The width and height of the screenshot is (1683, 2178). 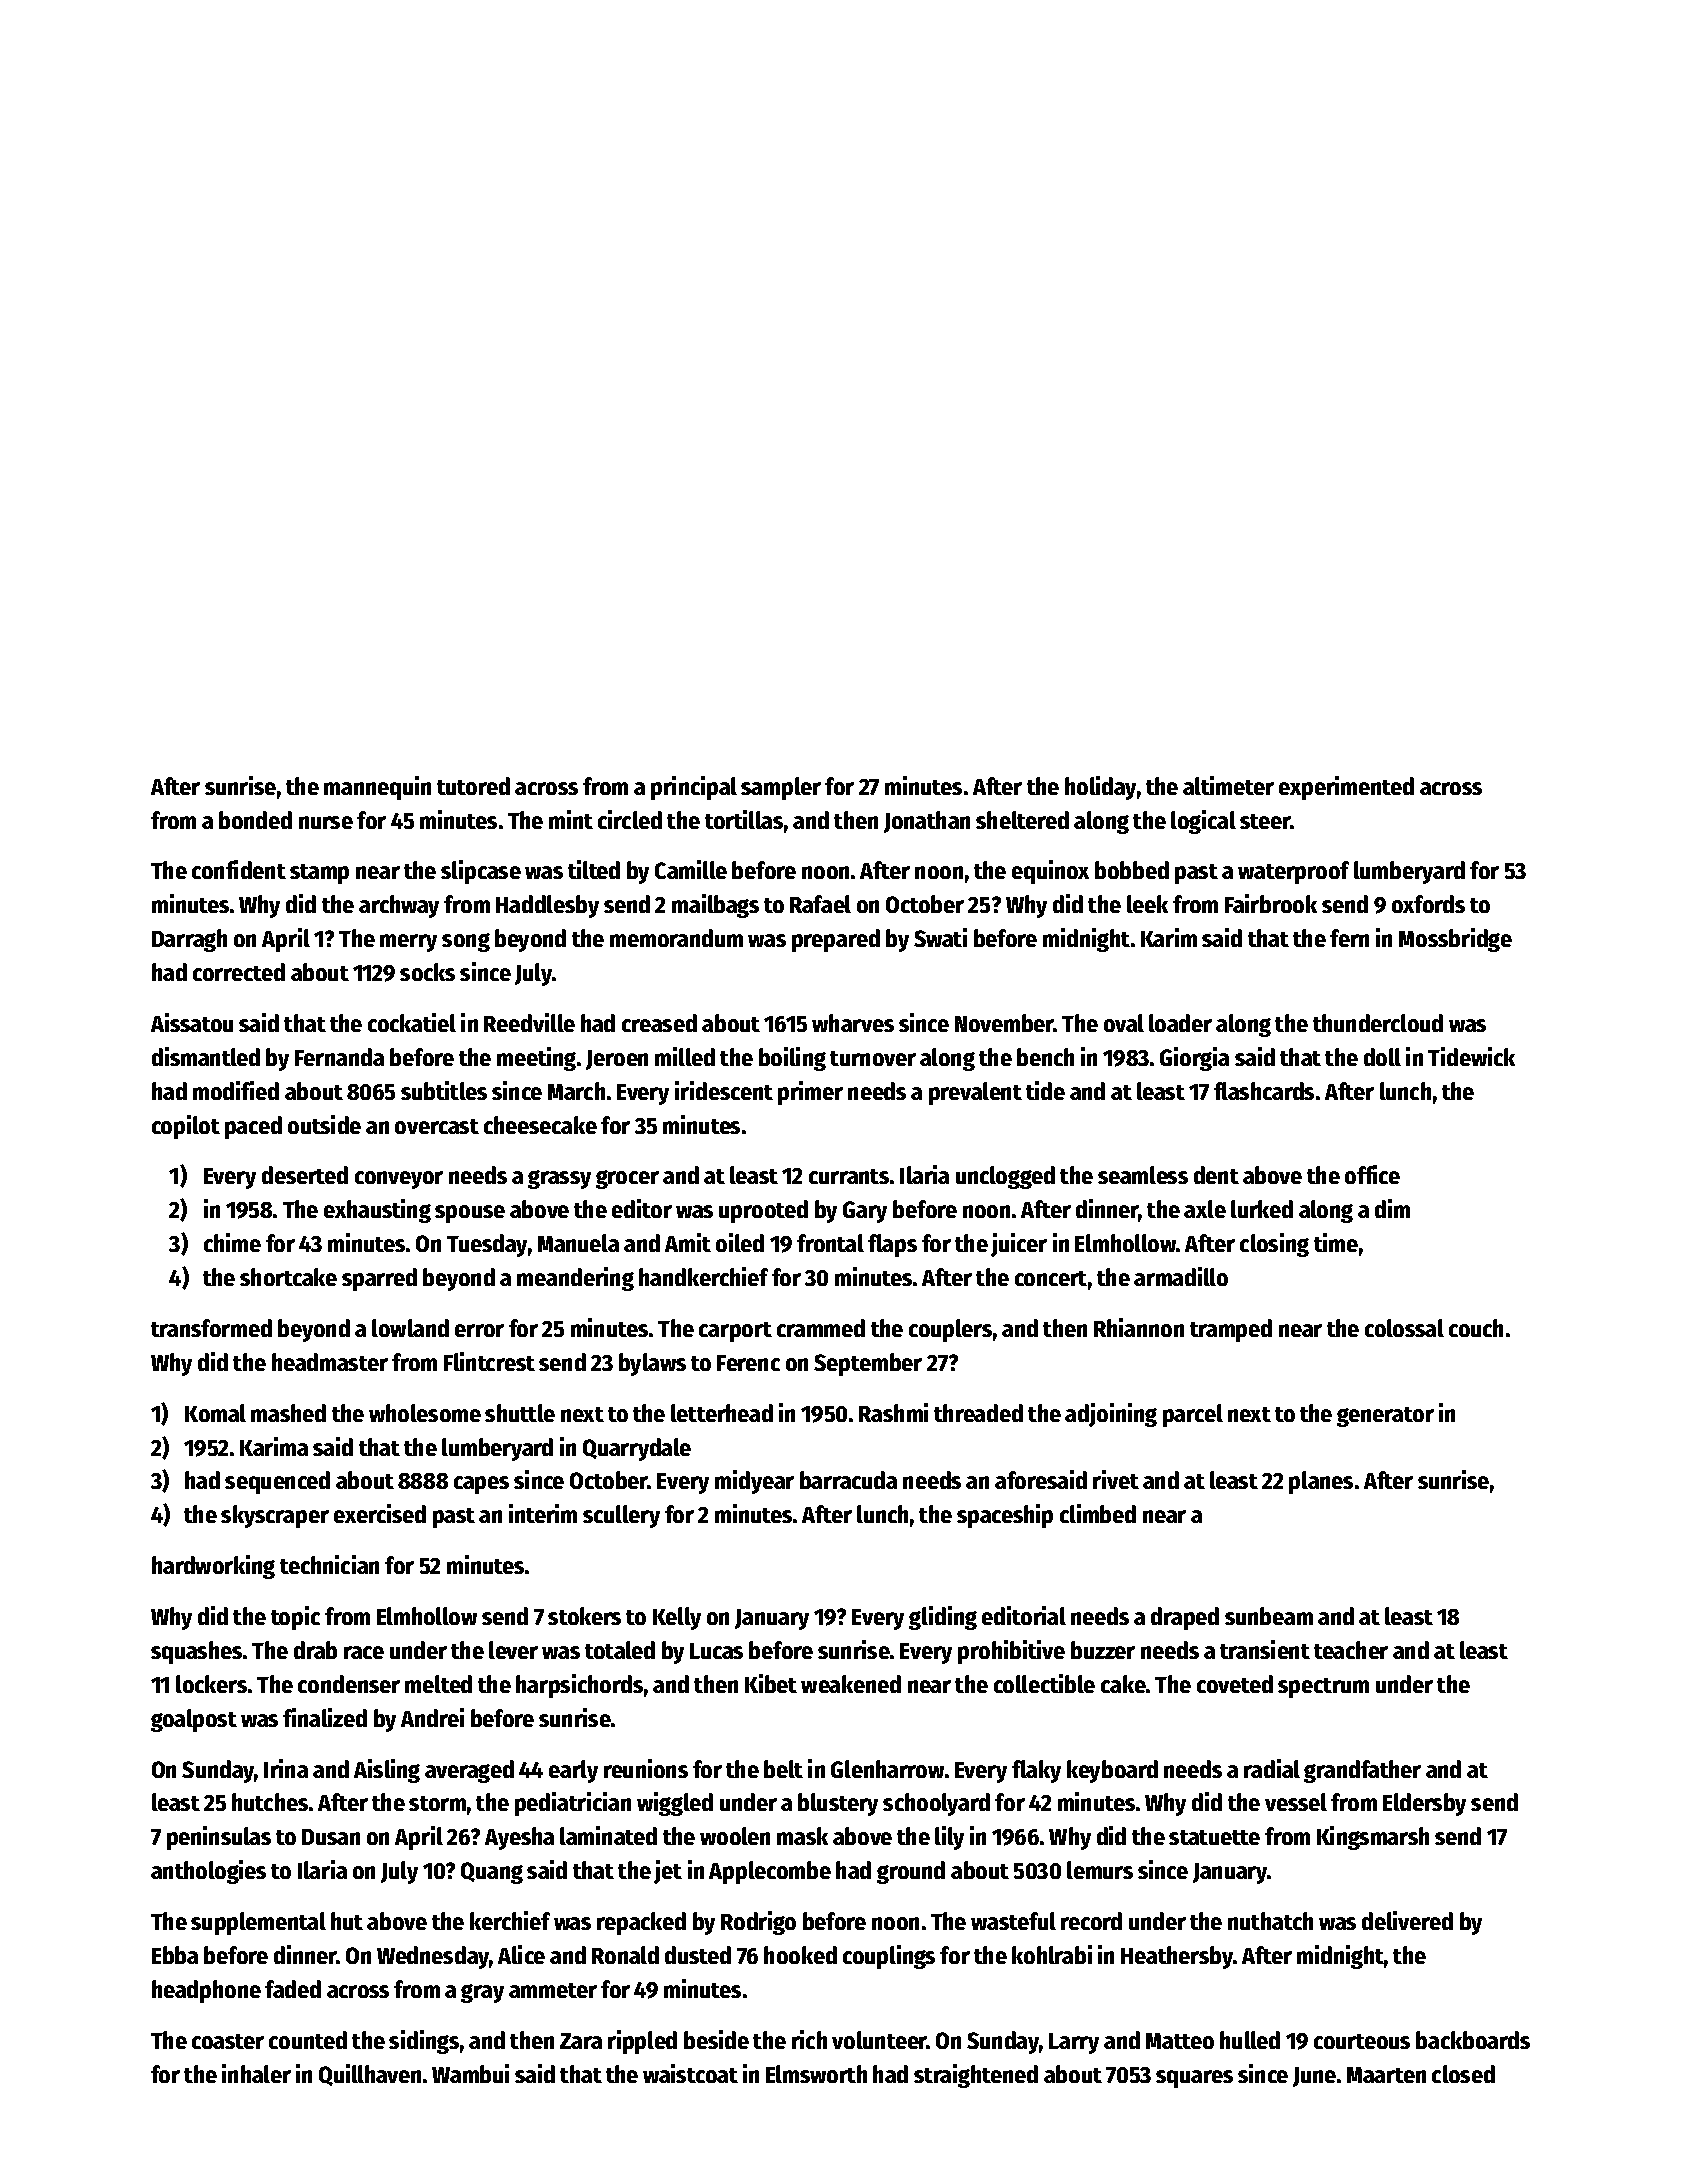 I want to click on courteous, so click(x=1362, y=2041).
